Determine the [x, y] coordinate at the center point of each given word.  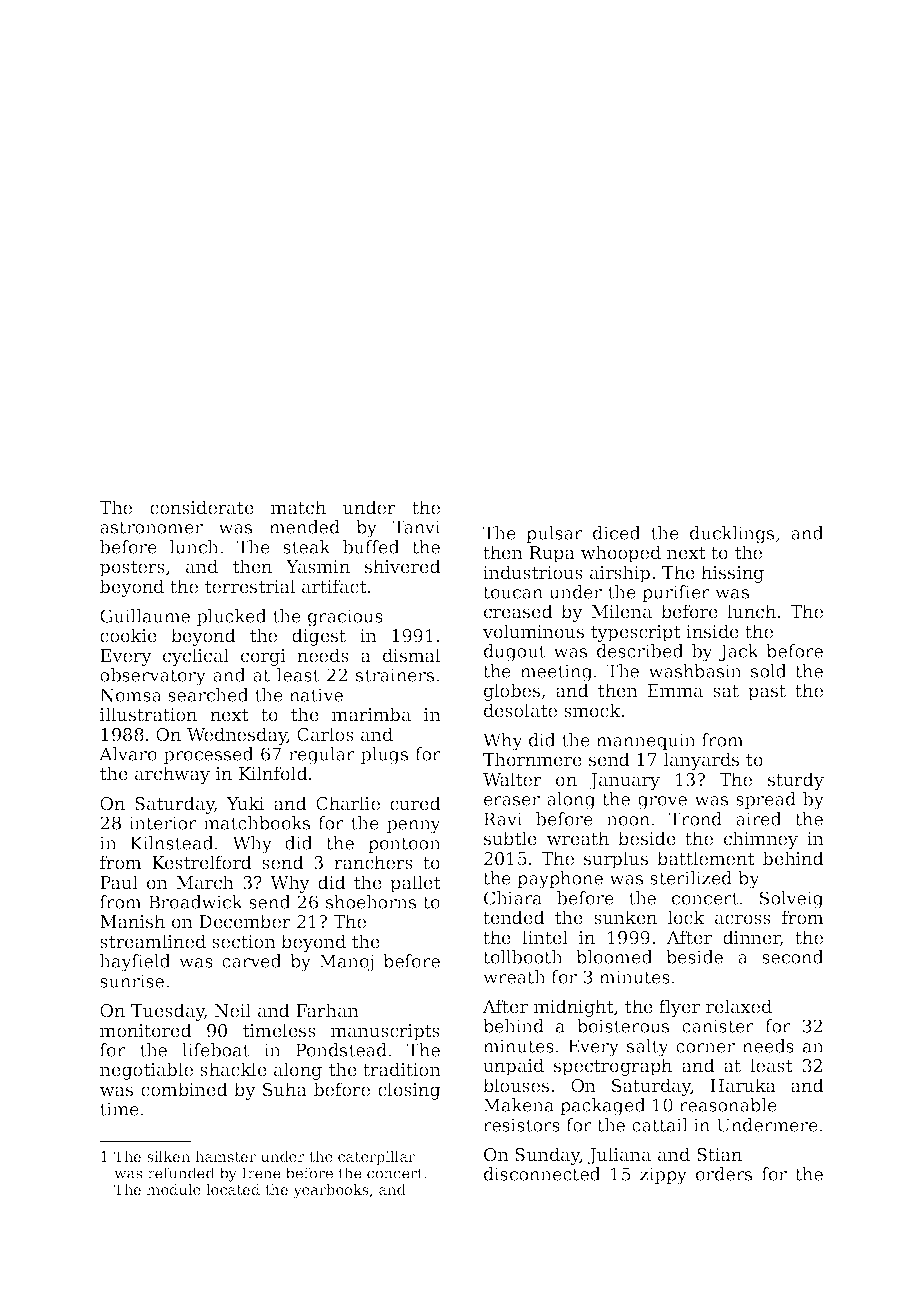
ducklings [732, 535]
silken [168, 1156]
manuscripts [385, 1032]
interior [163, 823]
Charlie [348, 803]
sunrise [132, 981]
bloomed [614, 957]
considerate [202, 507]
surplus [616, 860]
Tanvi [416, 527]
